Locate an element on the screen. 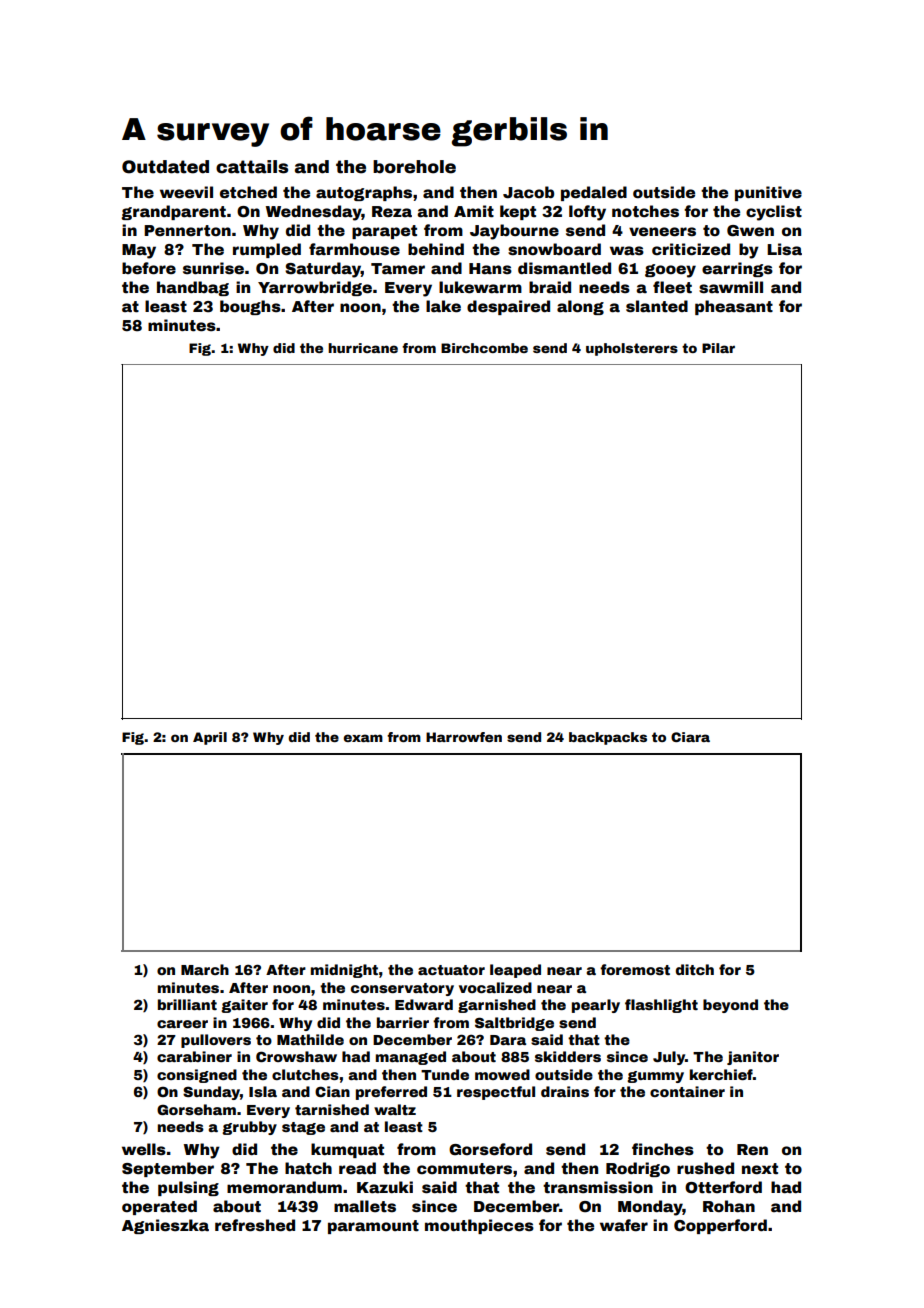  Pilar is located at coordinates (718, 348).
